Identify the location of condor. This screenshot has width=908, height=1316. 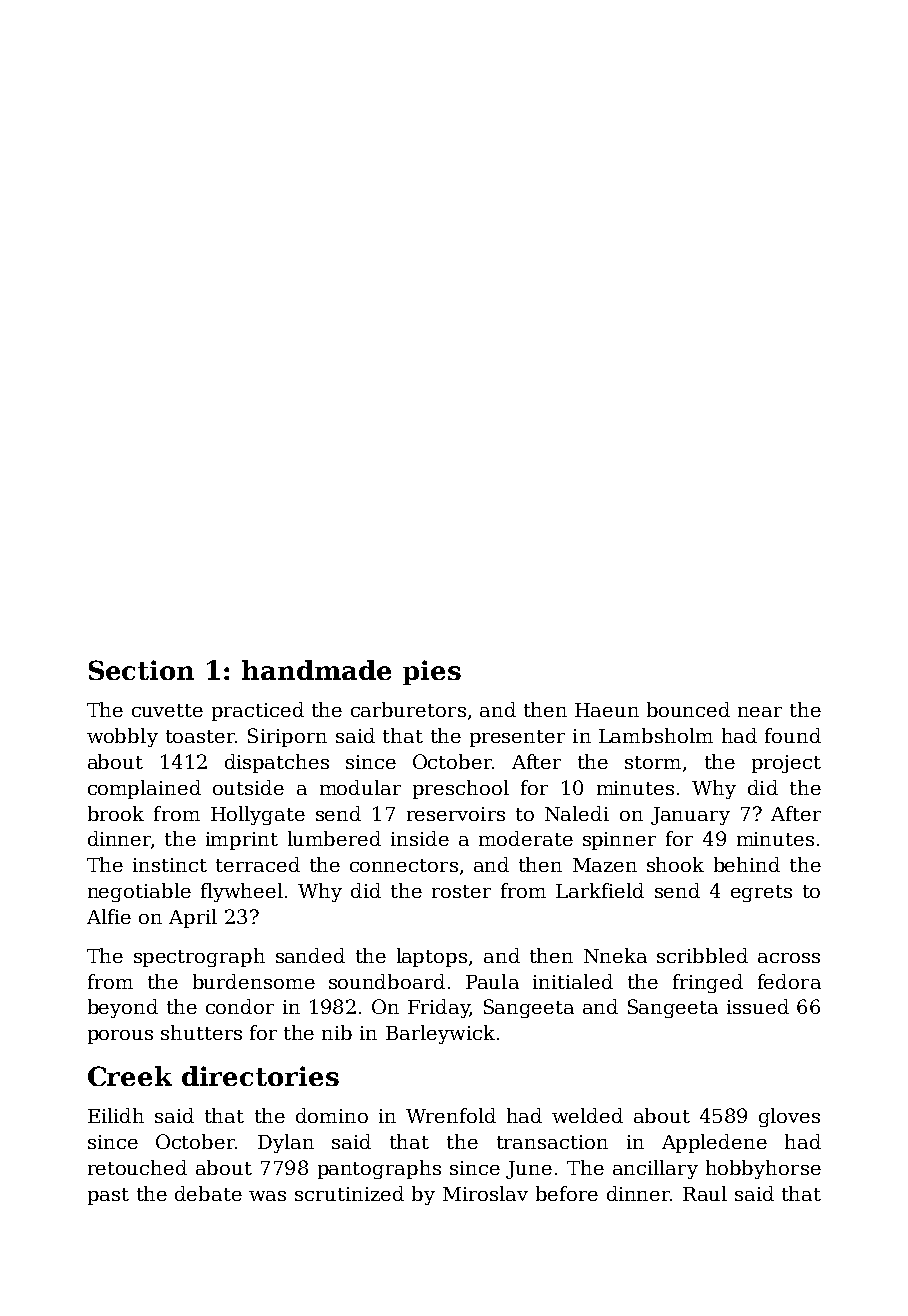
(240, 1006).
